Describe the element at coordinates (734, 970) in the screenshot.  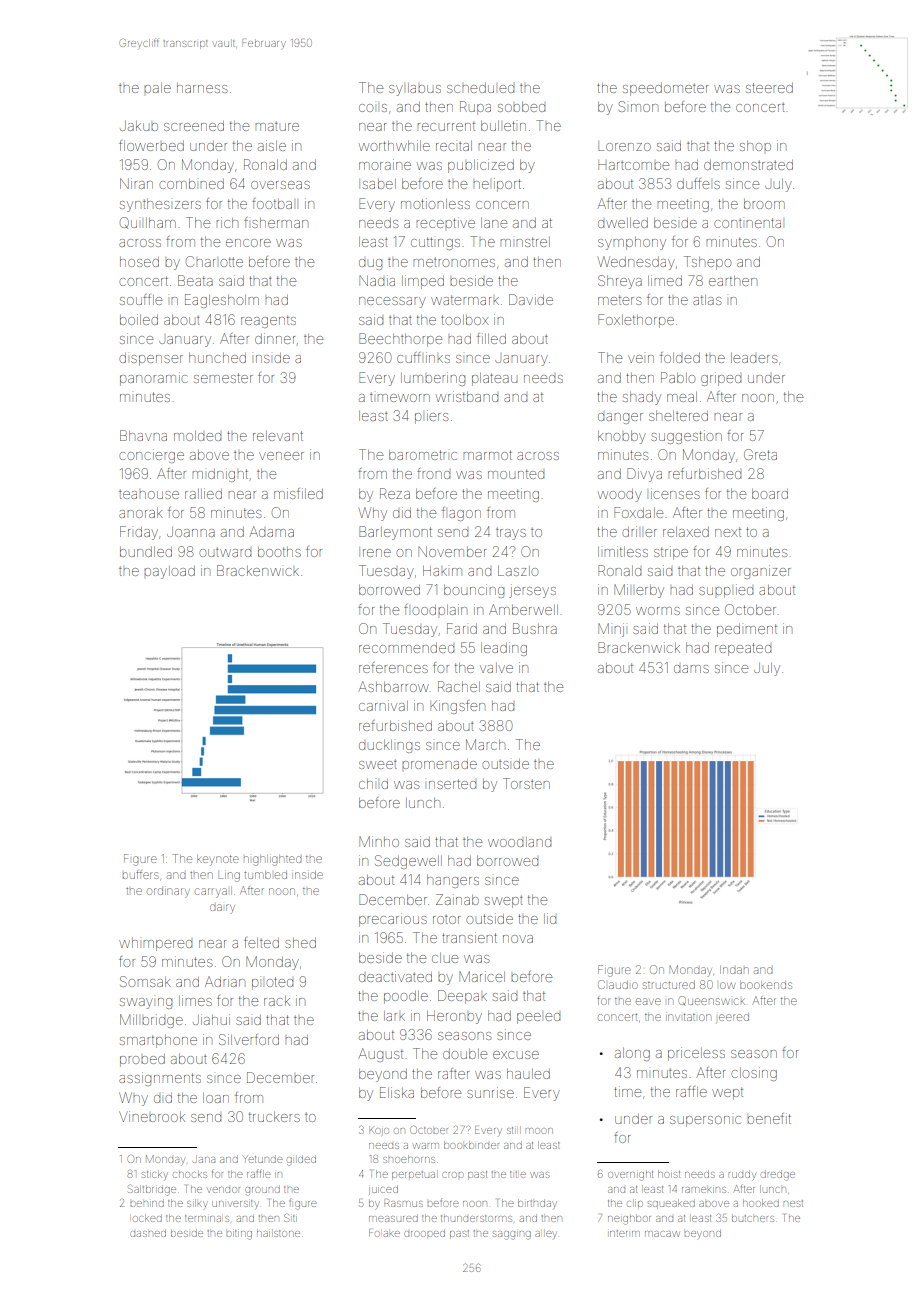
I see `Indah` at that location.
